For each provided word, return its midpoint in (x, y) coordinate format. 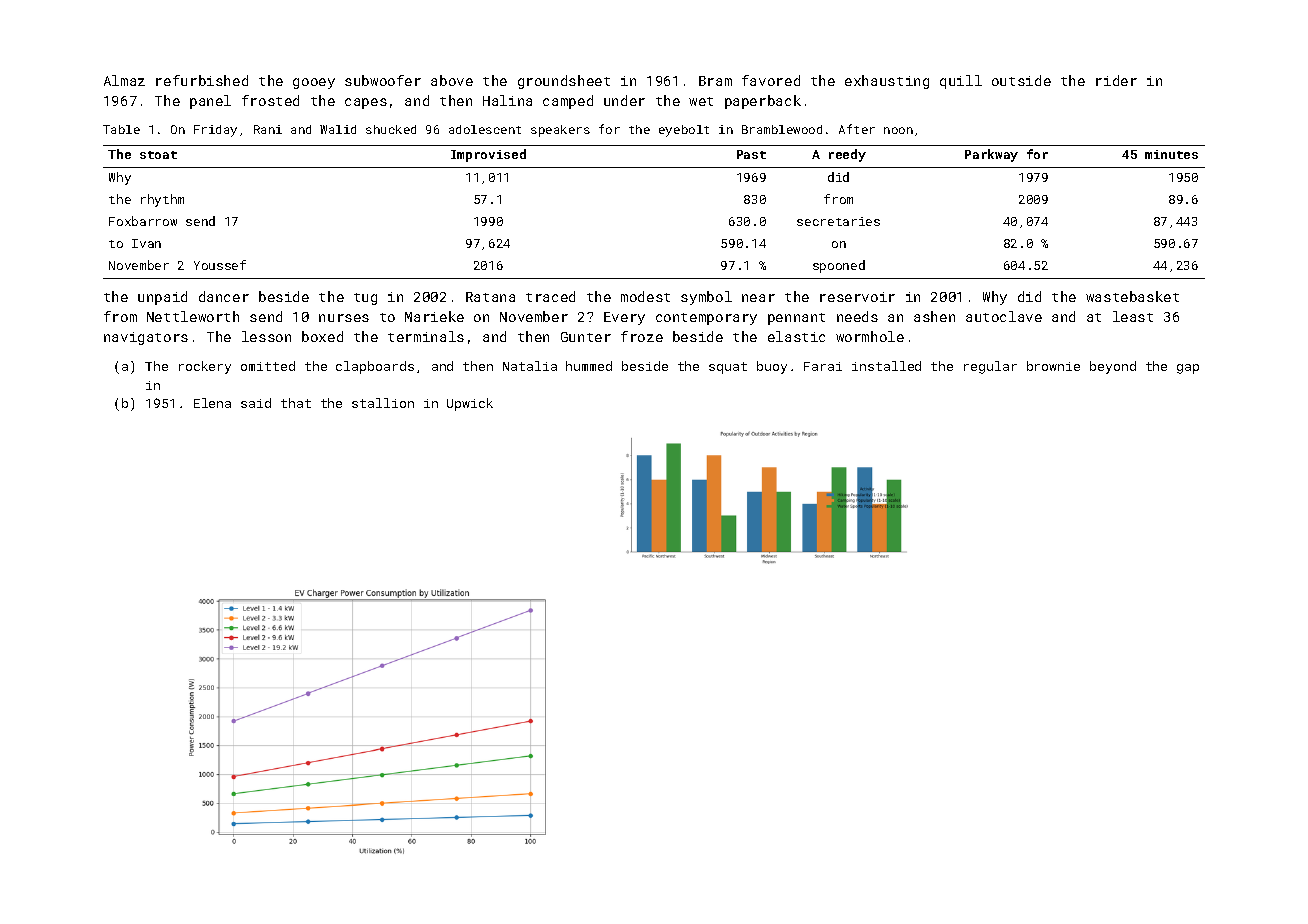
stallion (383, 403)
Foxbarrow (143, 221)
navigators (146, 338)
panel (210, 102)
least (1133, 316)
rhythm (162, 200)
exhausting (887, 82)
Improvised (488, 155)
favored (771, 80)
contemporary (706, 319)
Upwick (470, 404)
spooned (839, 266)
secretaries (838, 221)
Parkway (991, 155)
